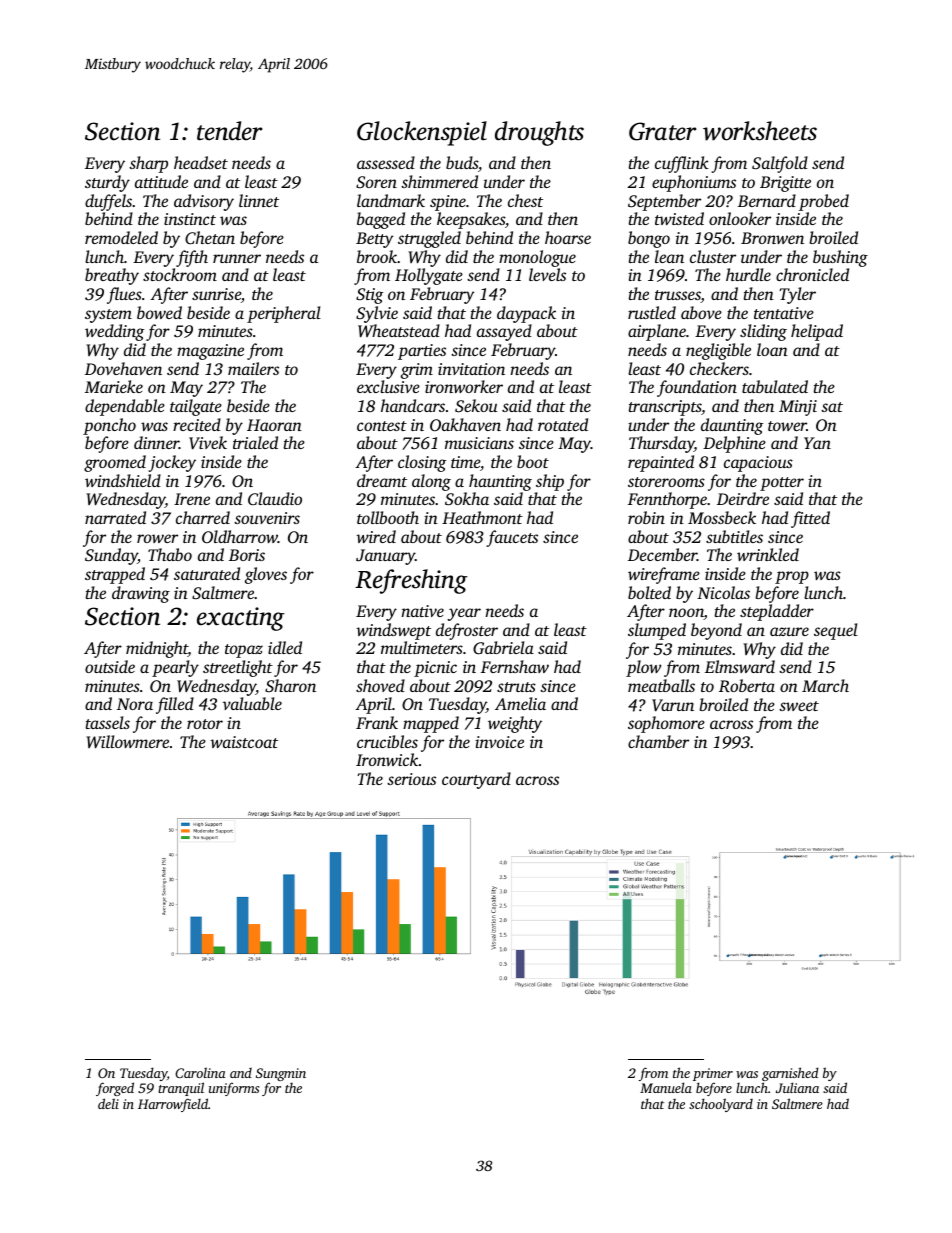 This screenshot has height=1233, width=952. Describe the element at coordinates (229, 131) in the screenshot. I see `tender` at that location.
